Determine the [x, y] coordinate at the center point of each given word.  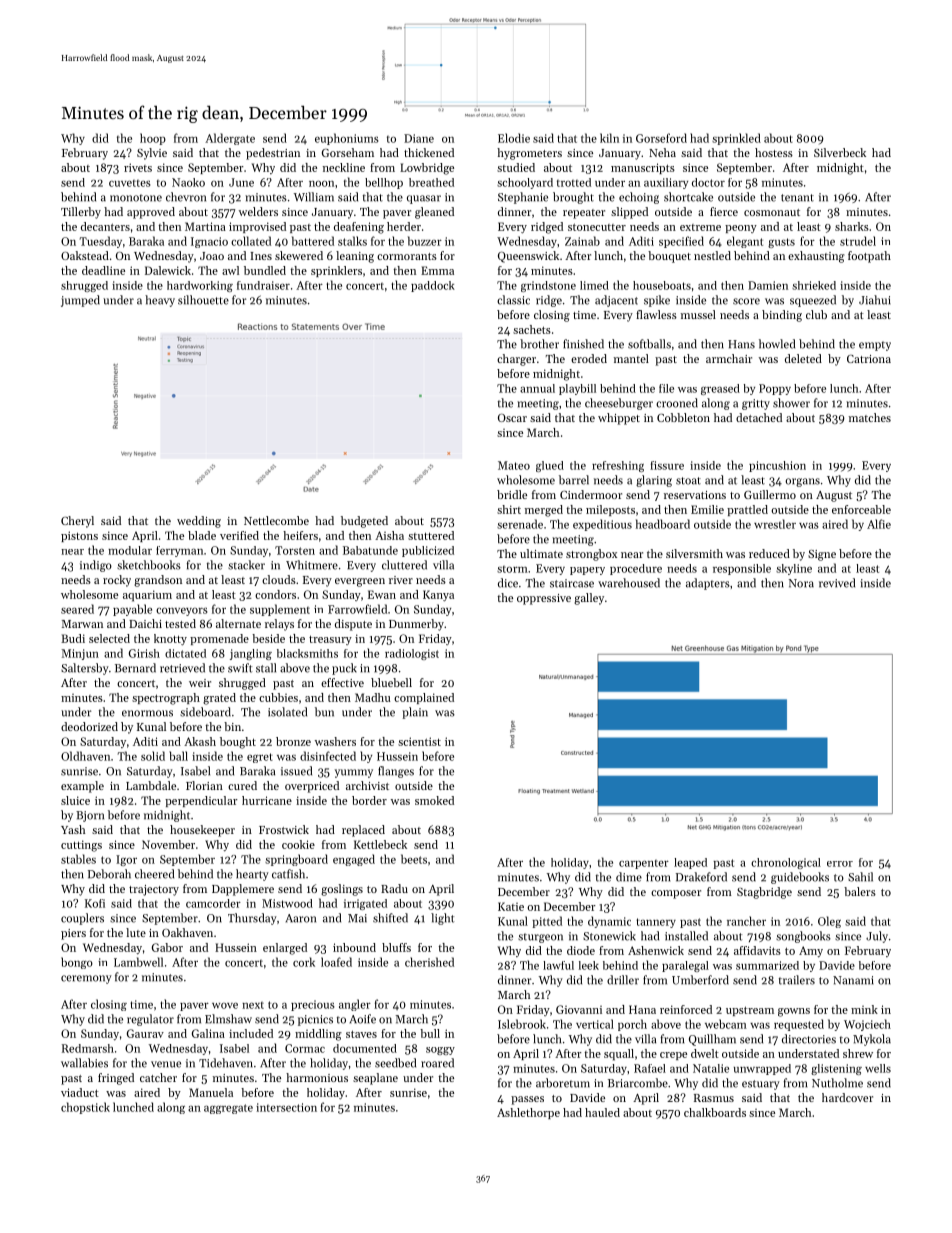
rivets [138, 167]
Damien [768, 285]
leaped [690, 863]
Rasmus [714, 1098]
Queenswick [528, 257]
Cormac [305, 1048]
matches [870, 417]
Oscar [512, 418]
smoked [434, 800]
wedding [199, 522]
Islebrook [522, 1024]
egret [260, 758]
